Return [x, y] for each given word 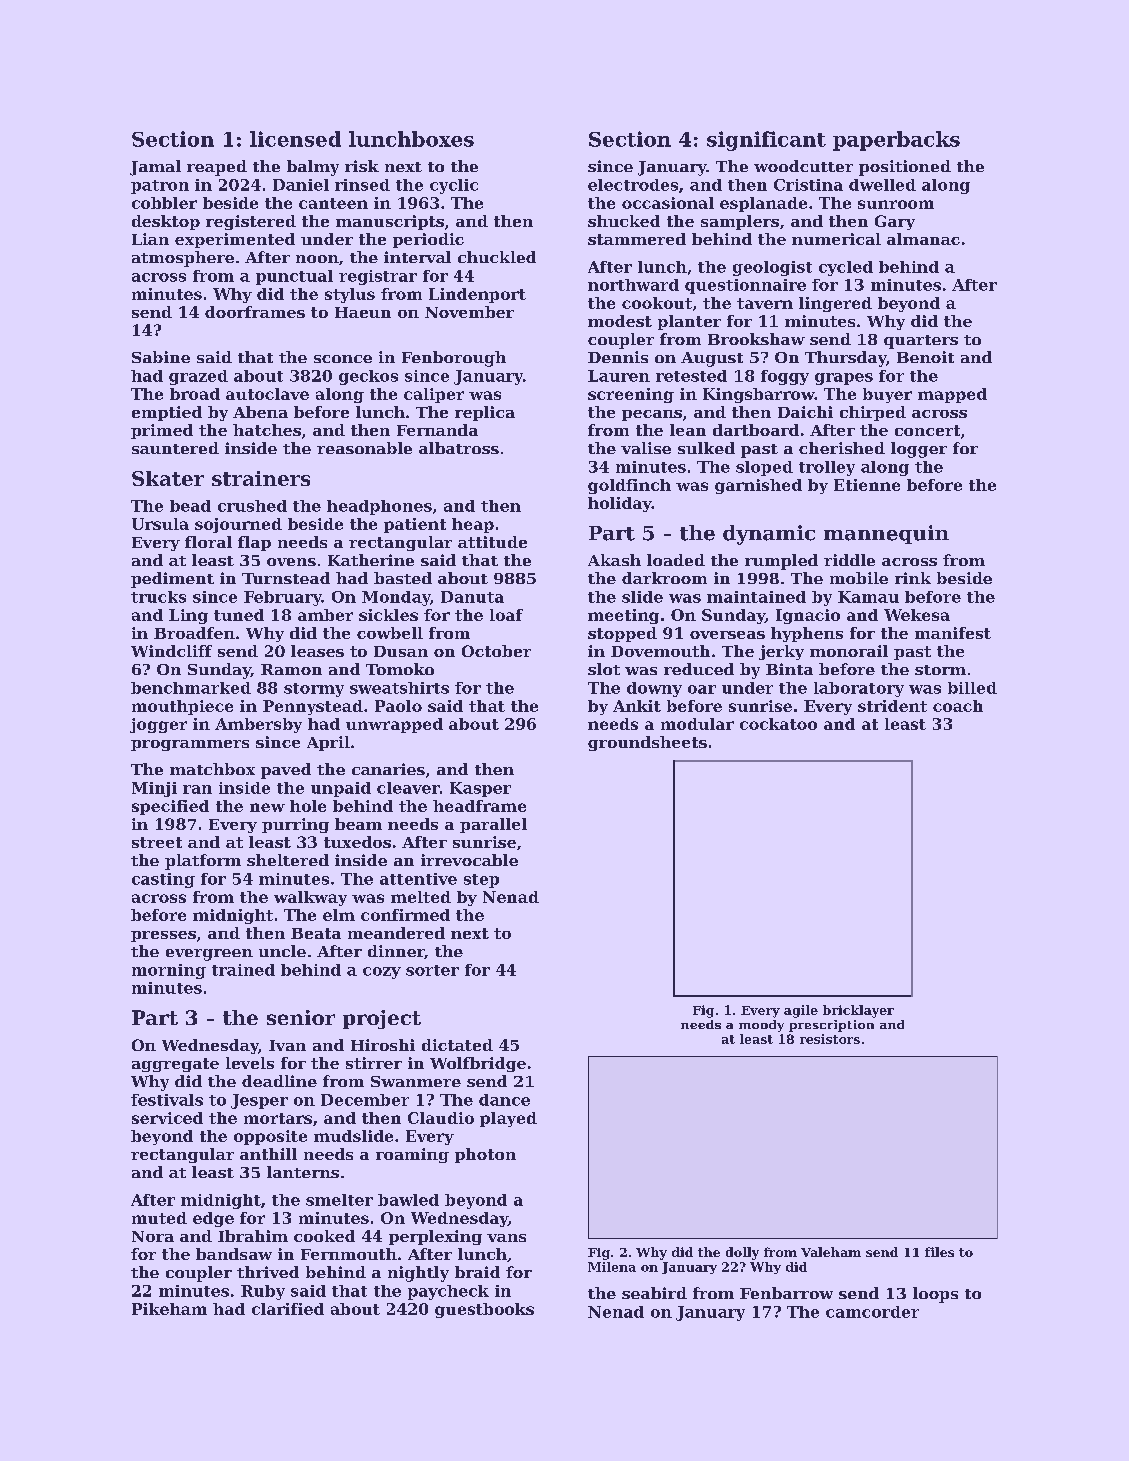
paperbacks [896, 141]
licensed [295, 139]
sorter [432, 970]
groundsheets [647, 743]
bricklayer [858, 1011]
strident [892, 706]
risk [362, 166]
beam [358, 824]
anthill [268, 1154]
